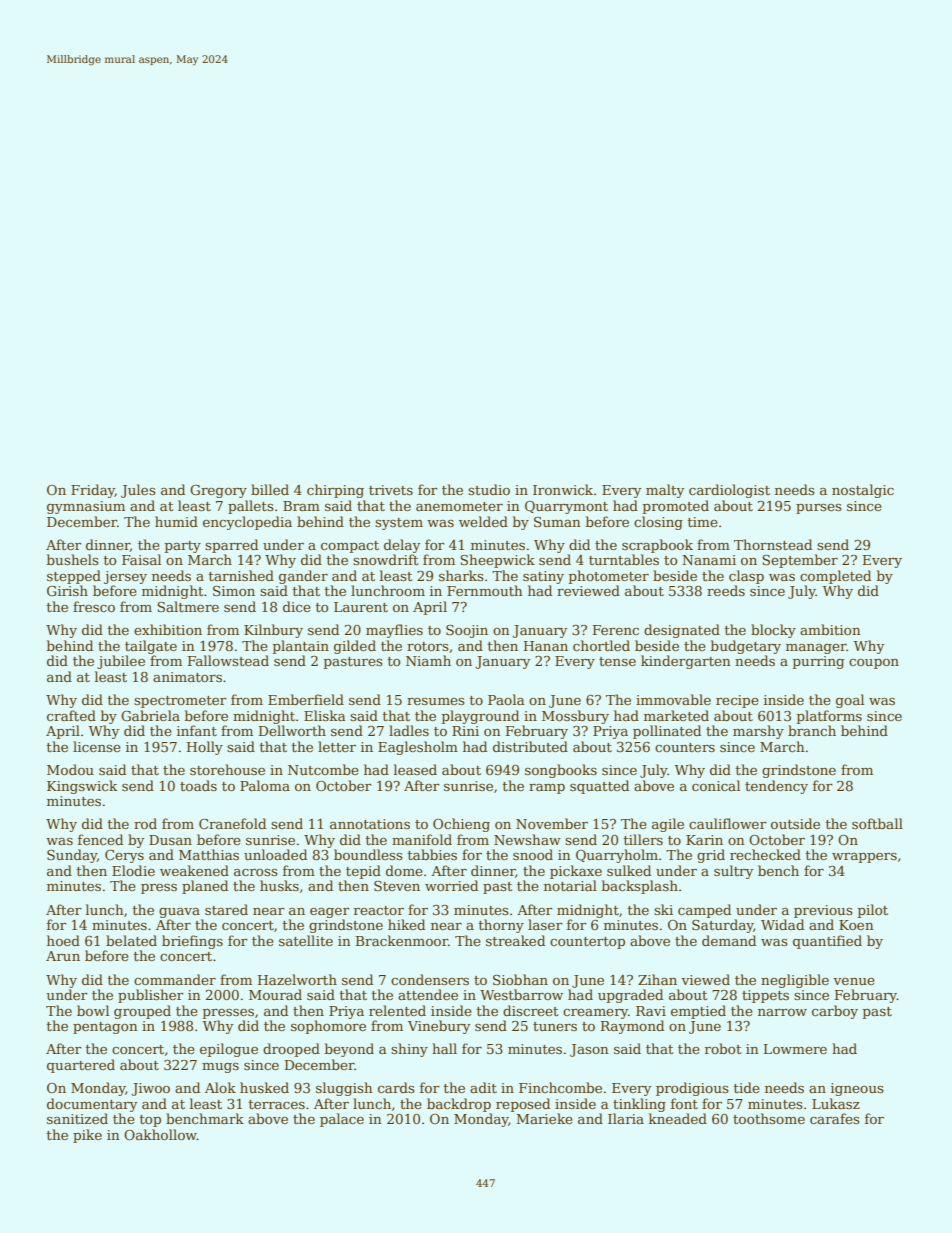  I want to click on license, so click(97, 746).
